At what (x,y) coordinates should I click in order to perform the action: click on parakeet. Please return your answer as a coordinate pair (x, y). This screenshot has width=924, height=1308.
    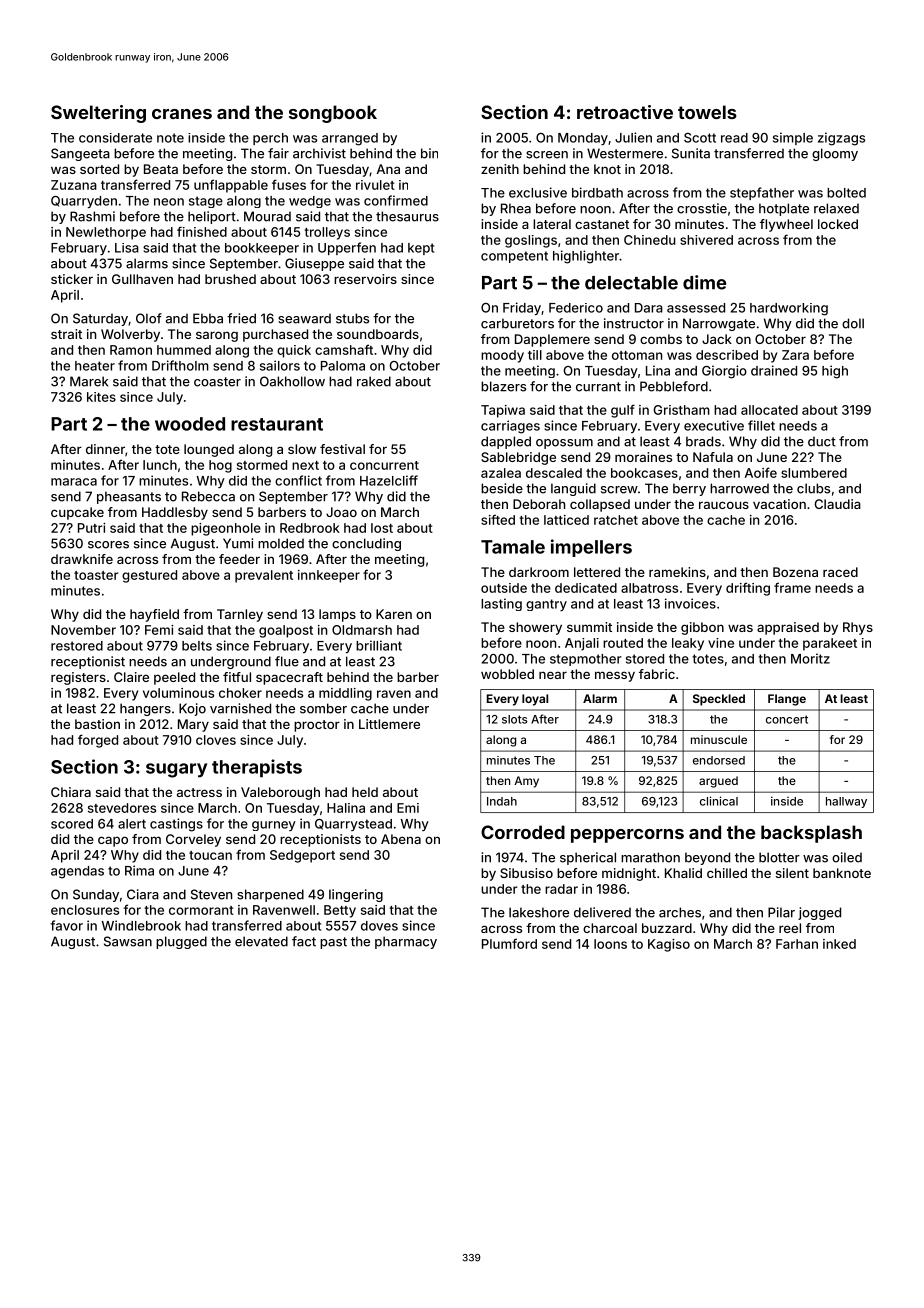
    Looking at the image, I should click on (830, 644).
